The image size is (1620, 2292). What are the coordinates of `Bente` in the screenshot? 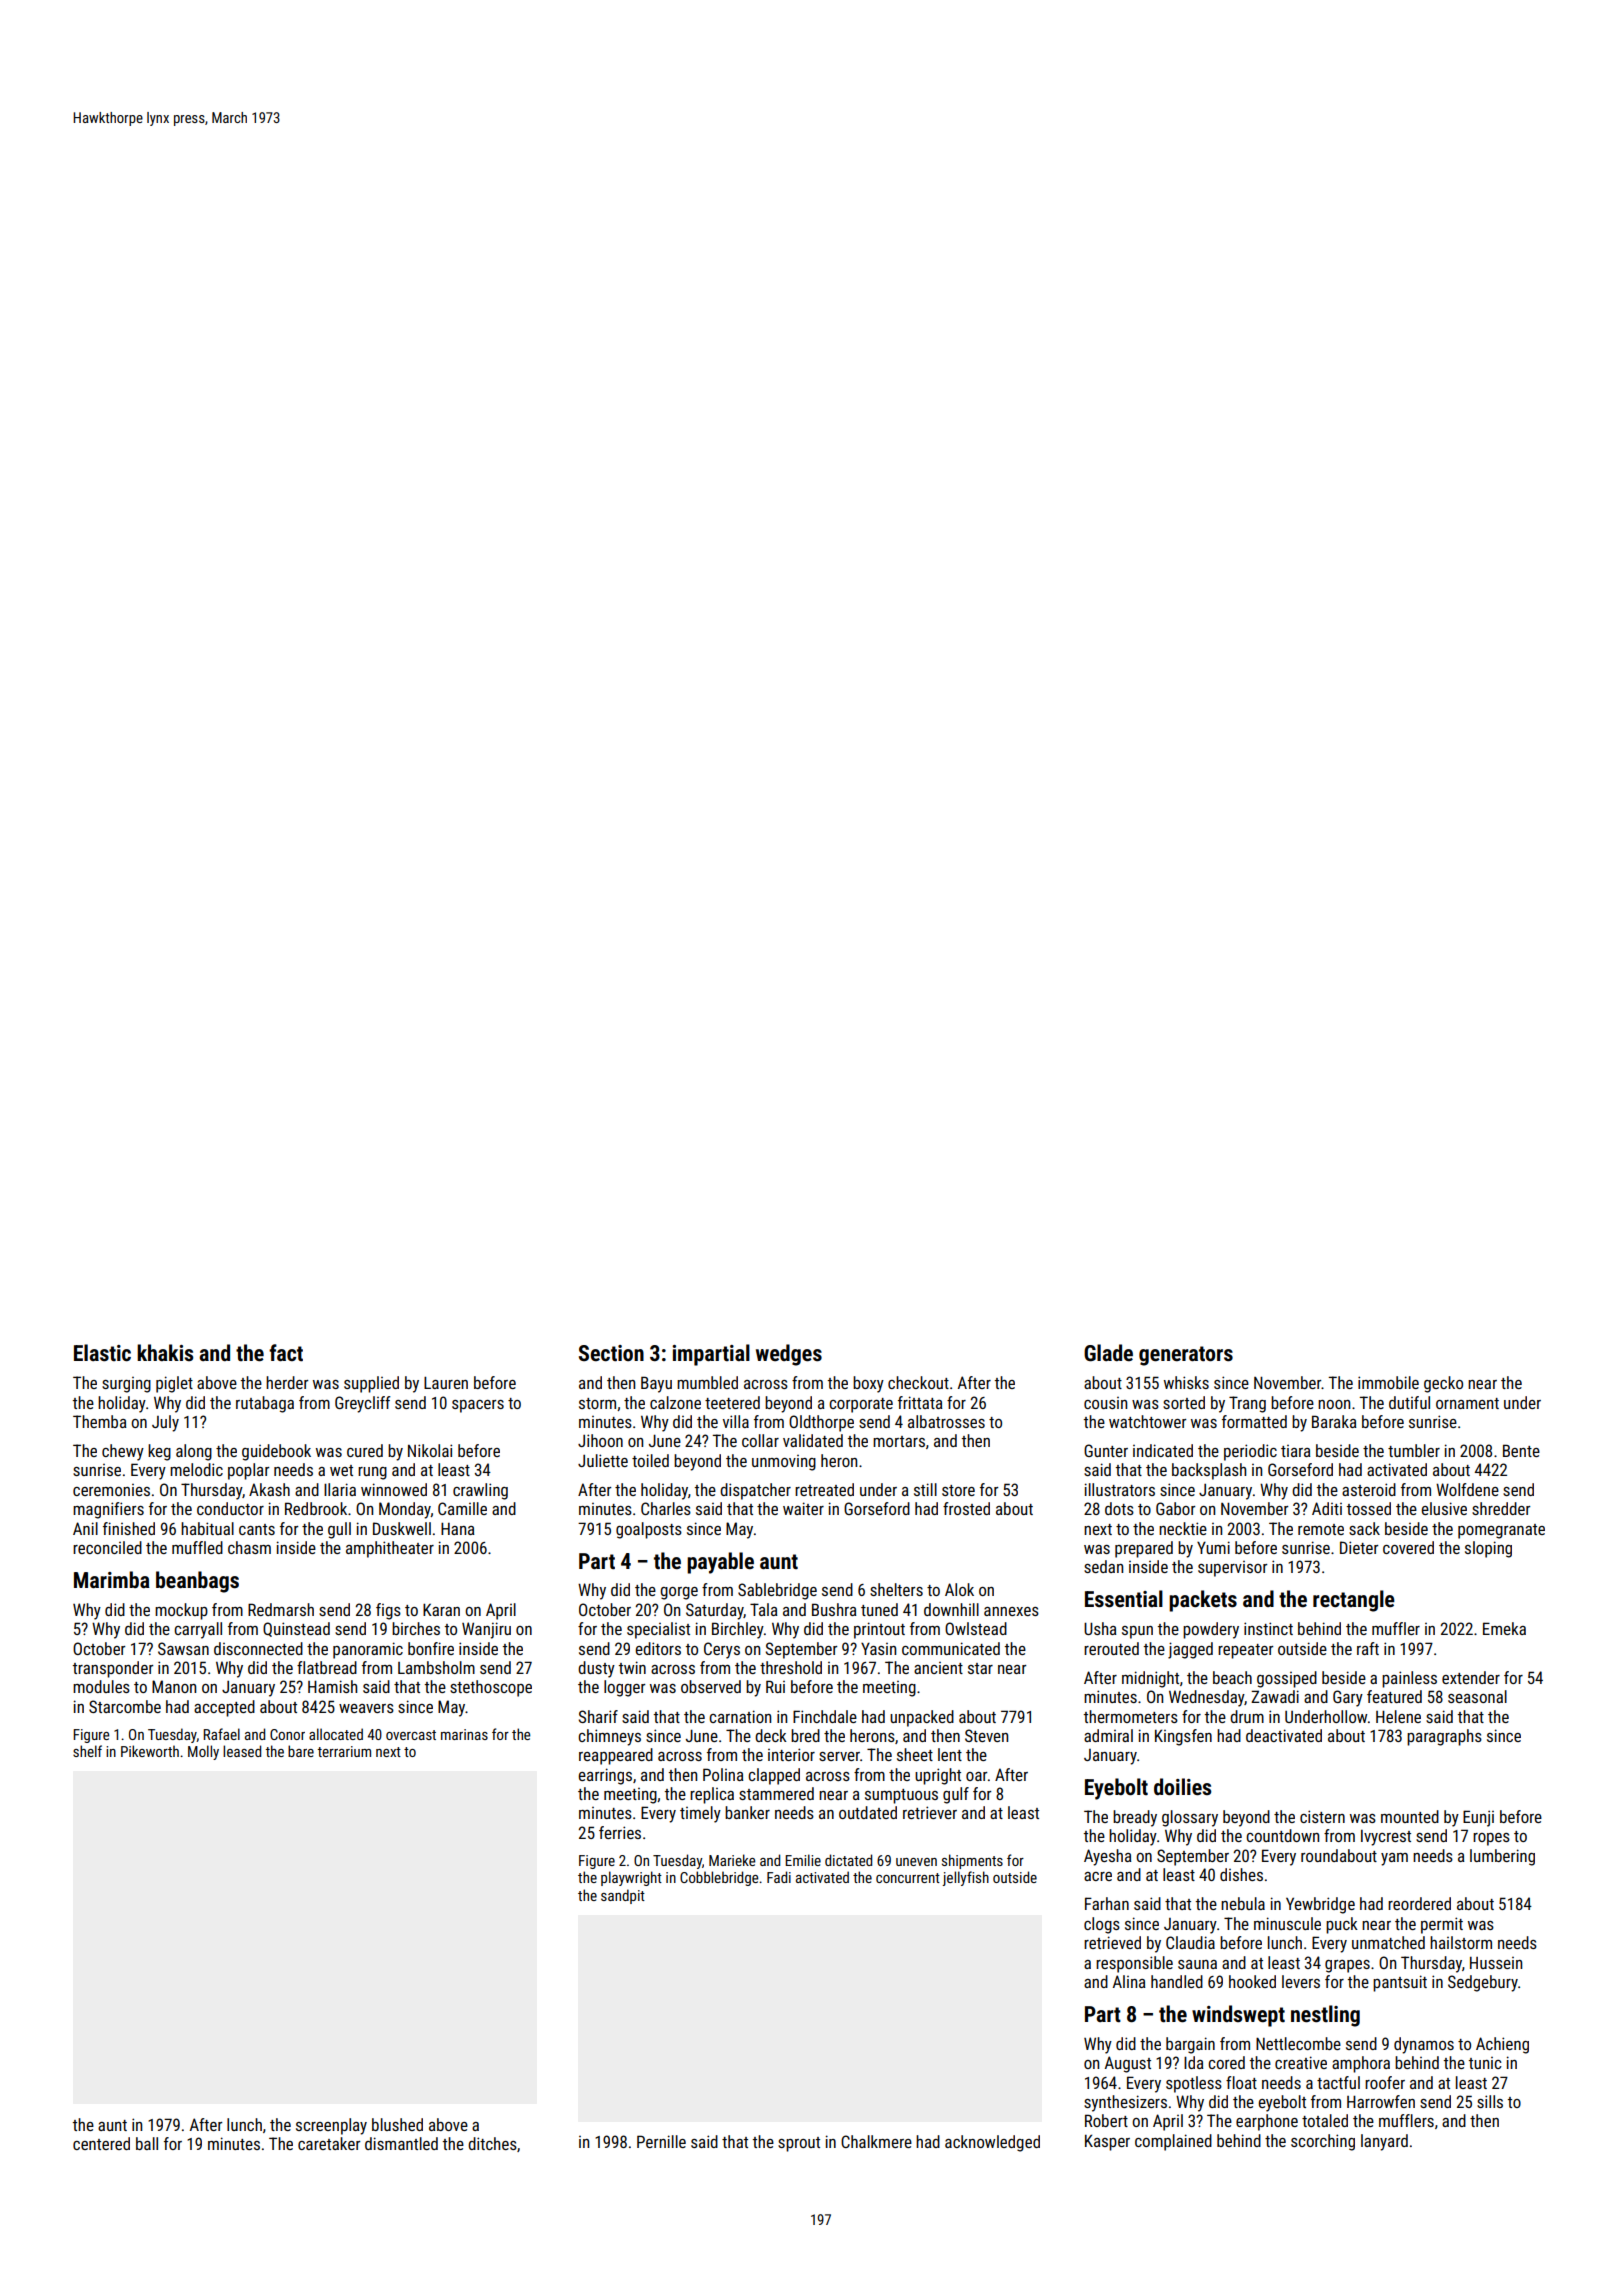 It's located at (1521, 1450).
